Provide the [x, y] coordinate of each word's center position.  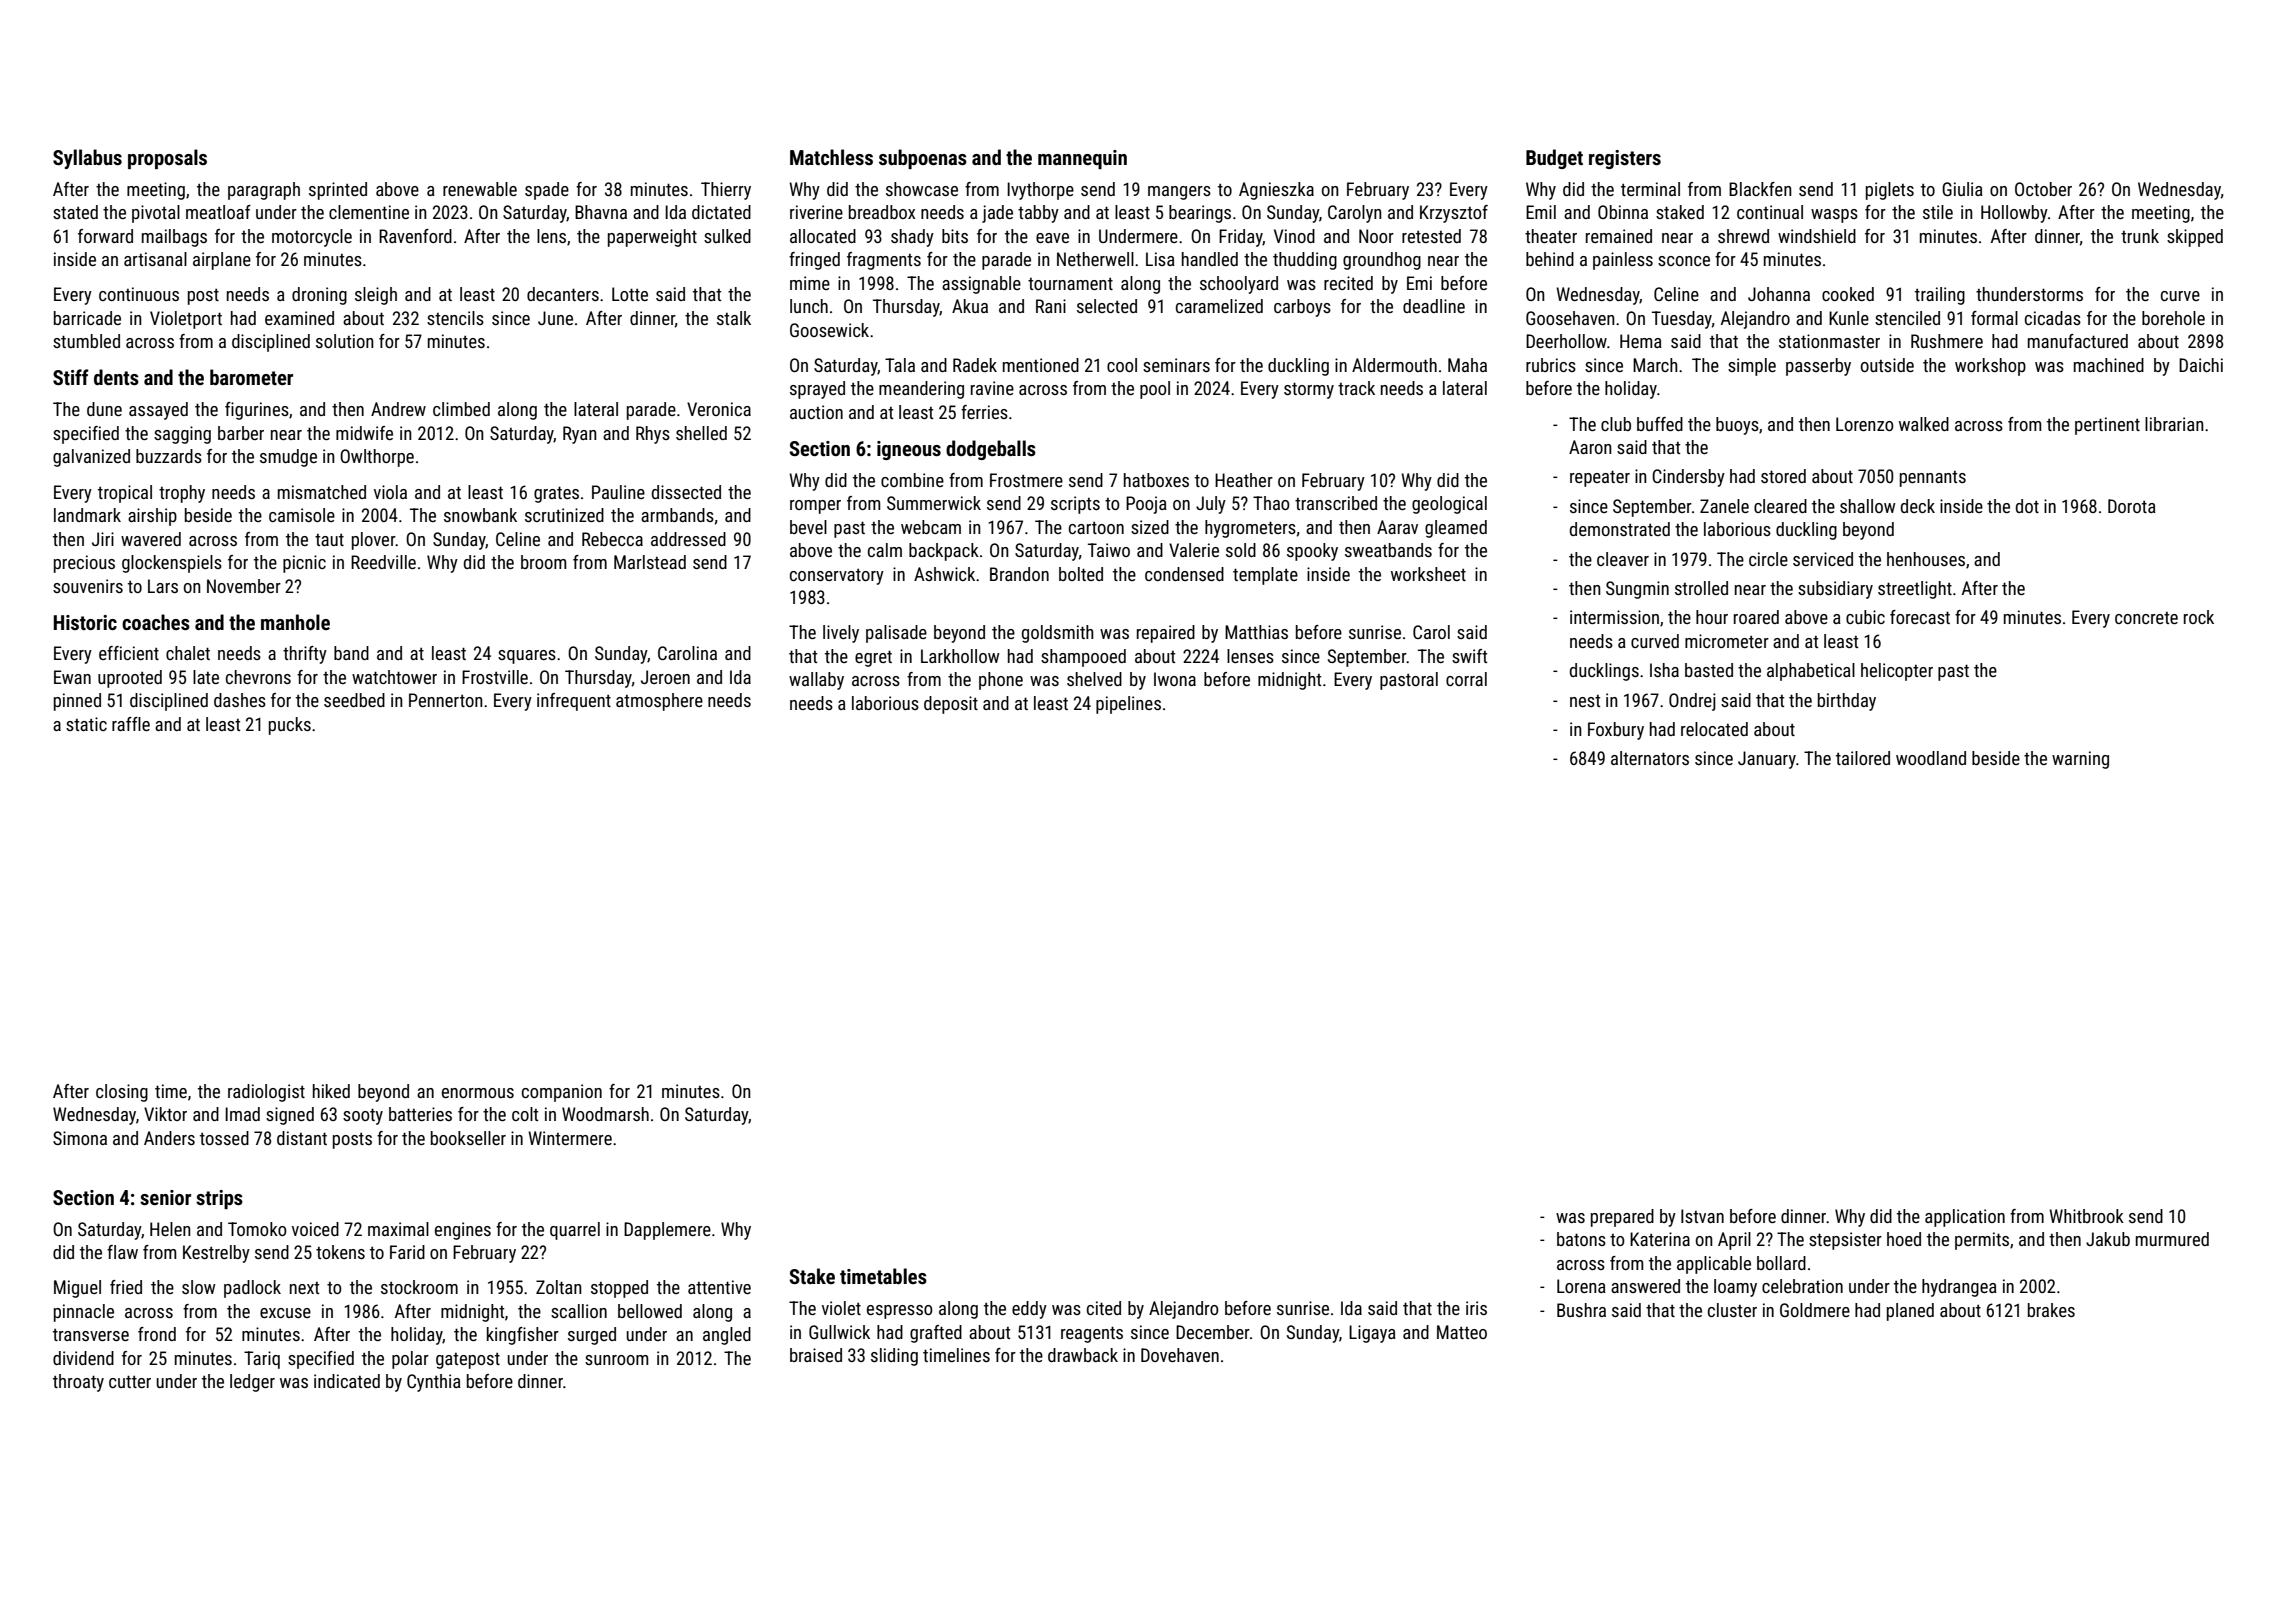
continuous [139, 294]
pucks [290, 726]
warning [2080, 760]
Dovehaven [1180, 1355]
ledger [252, 1383]
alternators [1650, 758]
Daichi [2201, 365]
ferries [984, 412]
